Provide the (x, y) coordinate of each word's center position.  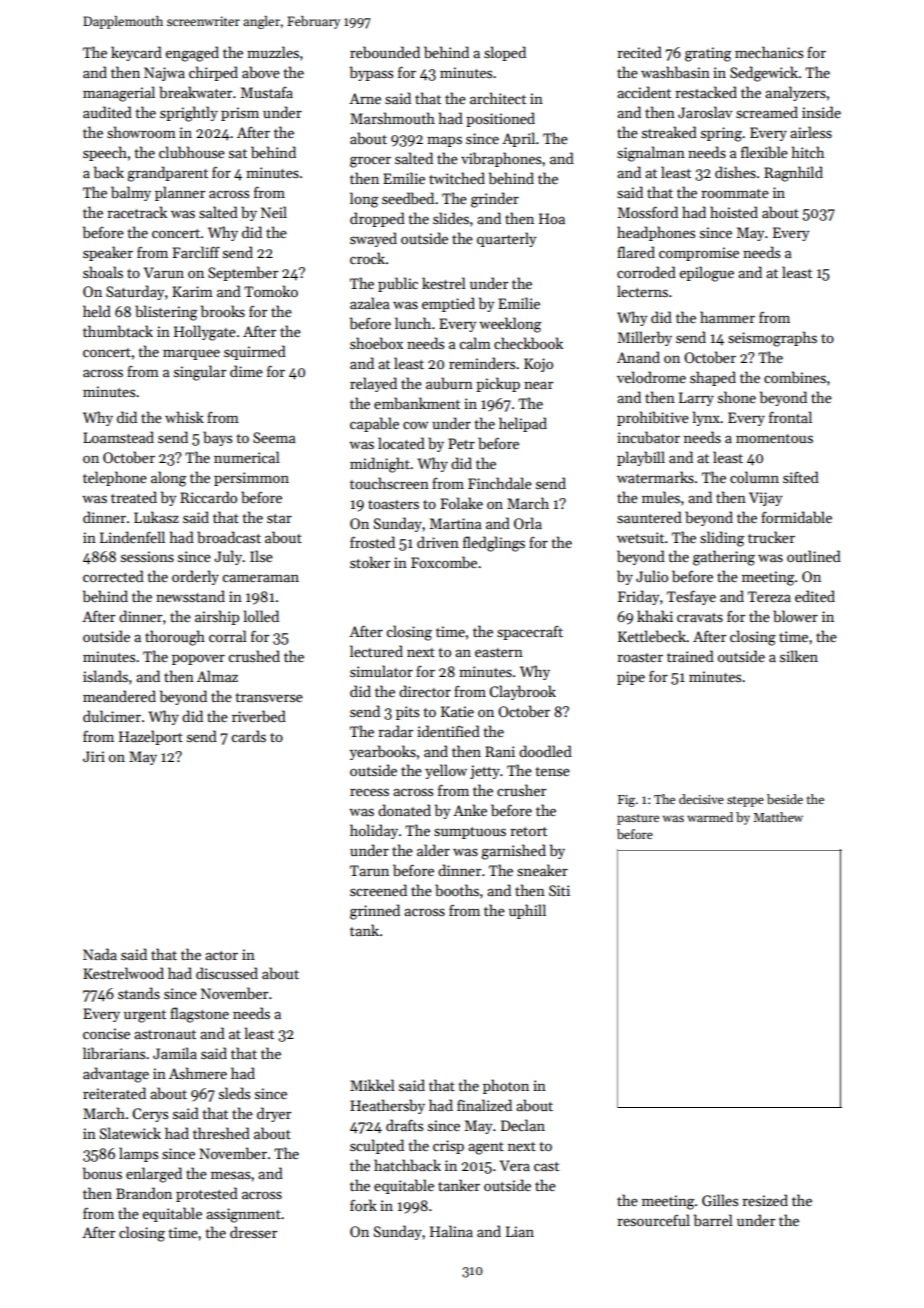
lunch (413, 323)
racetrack (137, 212)
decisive (701, 799)
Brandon (144, 1193)
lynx (706, 418)
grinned (375, 912)
